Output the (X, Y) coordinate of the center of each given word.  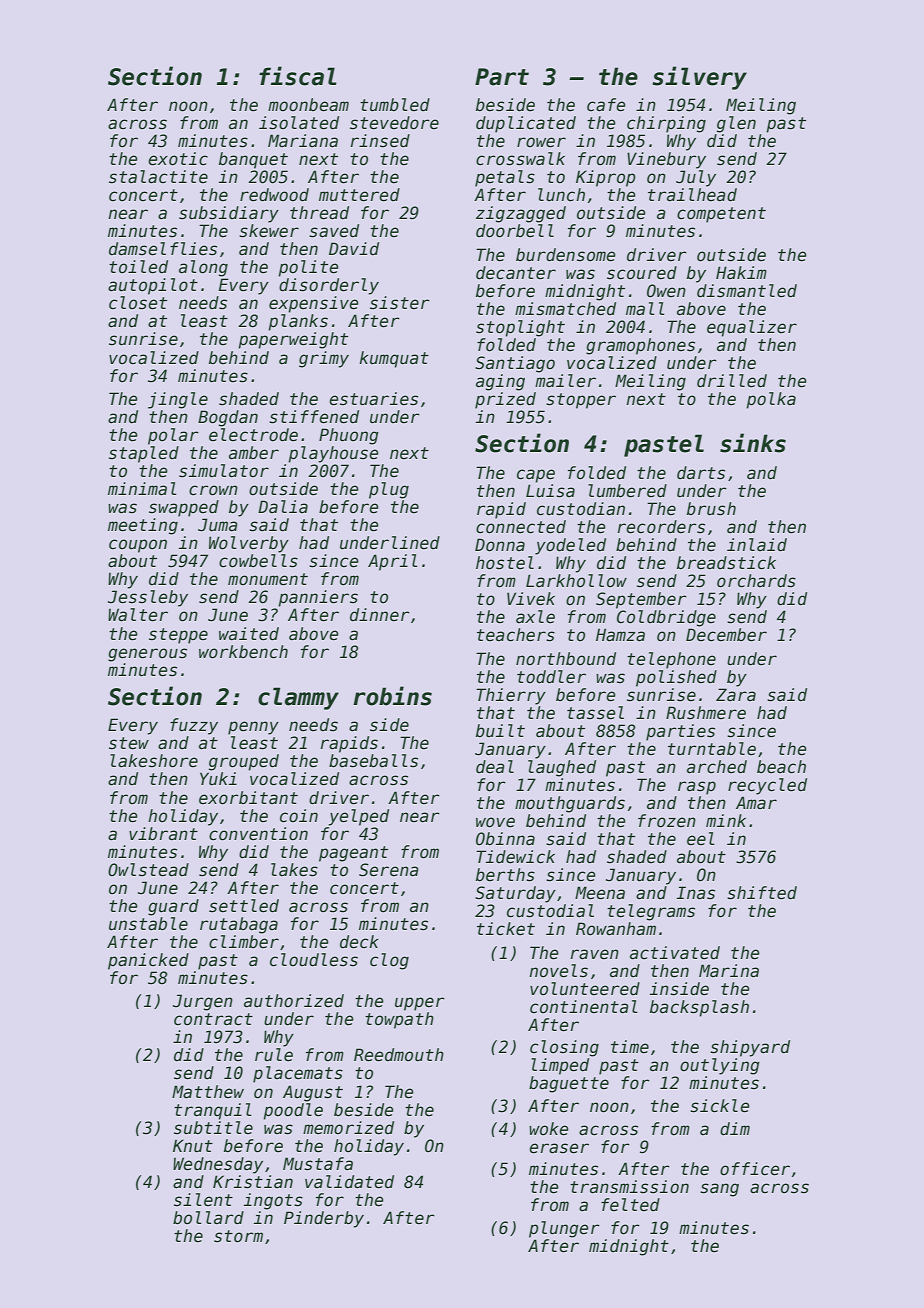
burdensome (566, 255)
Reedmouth (399, 1055)
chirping (666, 124)
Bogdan (228, 418)
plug (389, 490)
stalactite (158, 177)
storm (238, 1236)
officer (755, 1169)
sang (719, 1190)
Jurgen (203, 1002)
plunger (564, 1229)
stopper (581, 401)
